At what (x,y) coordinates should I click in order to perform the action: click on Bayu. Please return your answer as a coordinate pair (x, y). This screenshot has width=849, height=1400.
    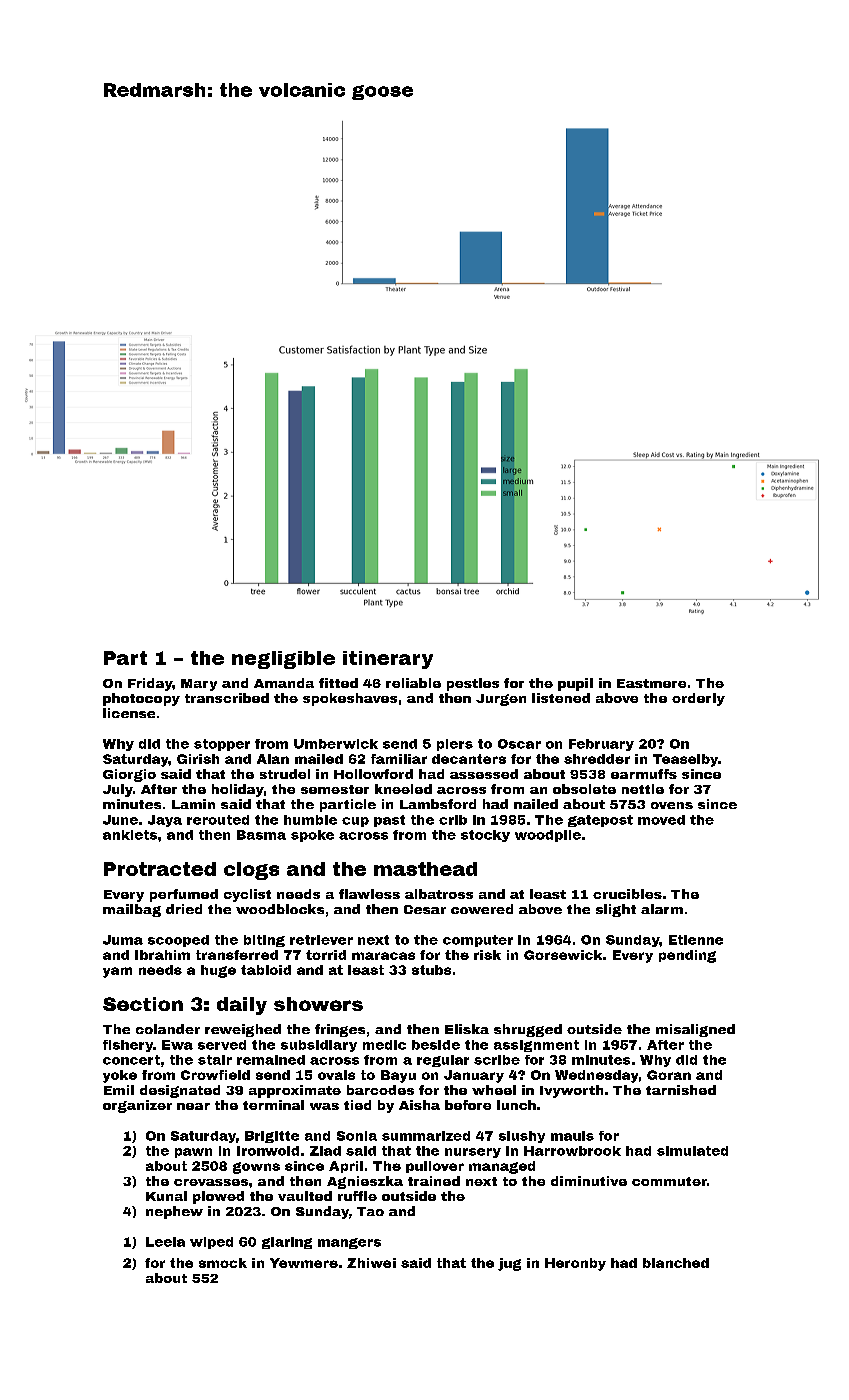
    Looking at the image, I should click on (398, 1076).
